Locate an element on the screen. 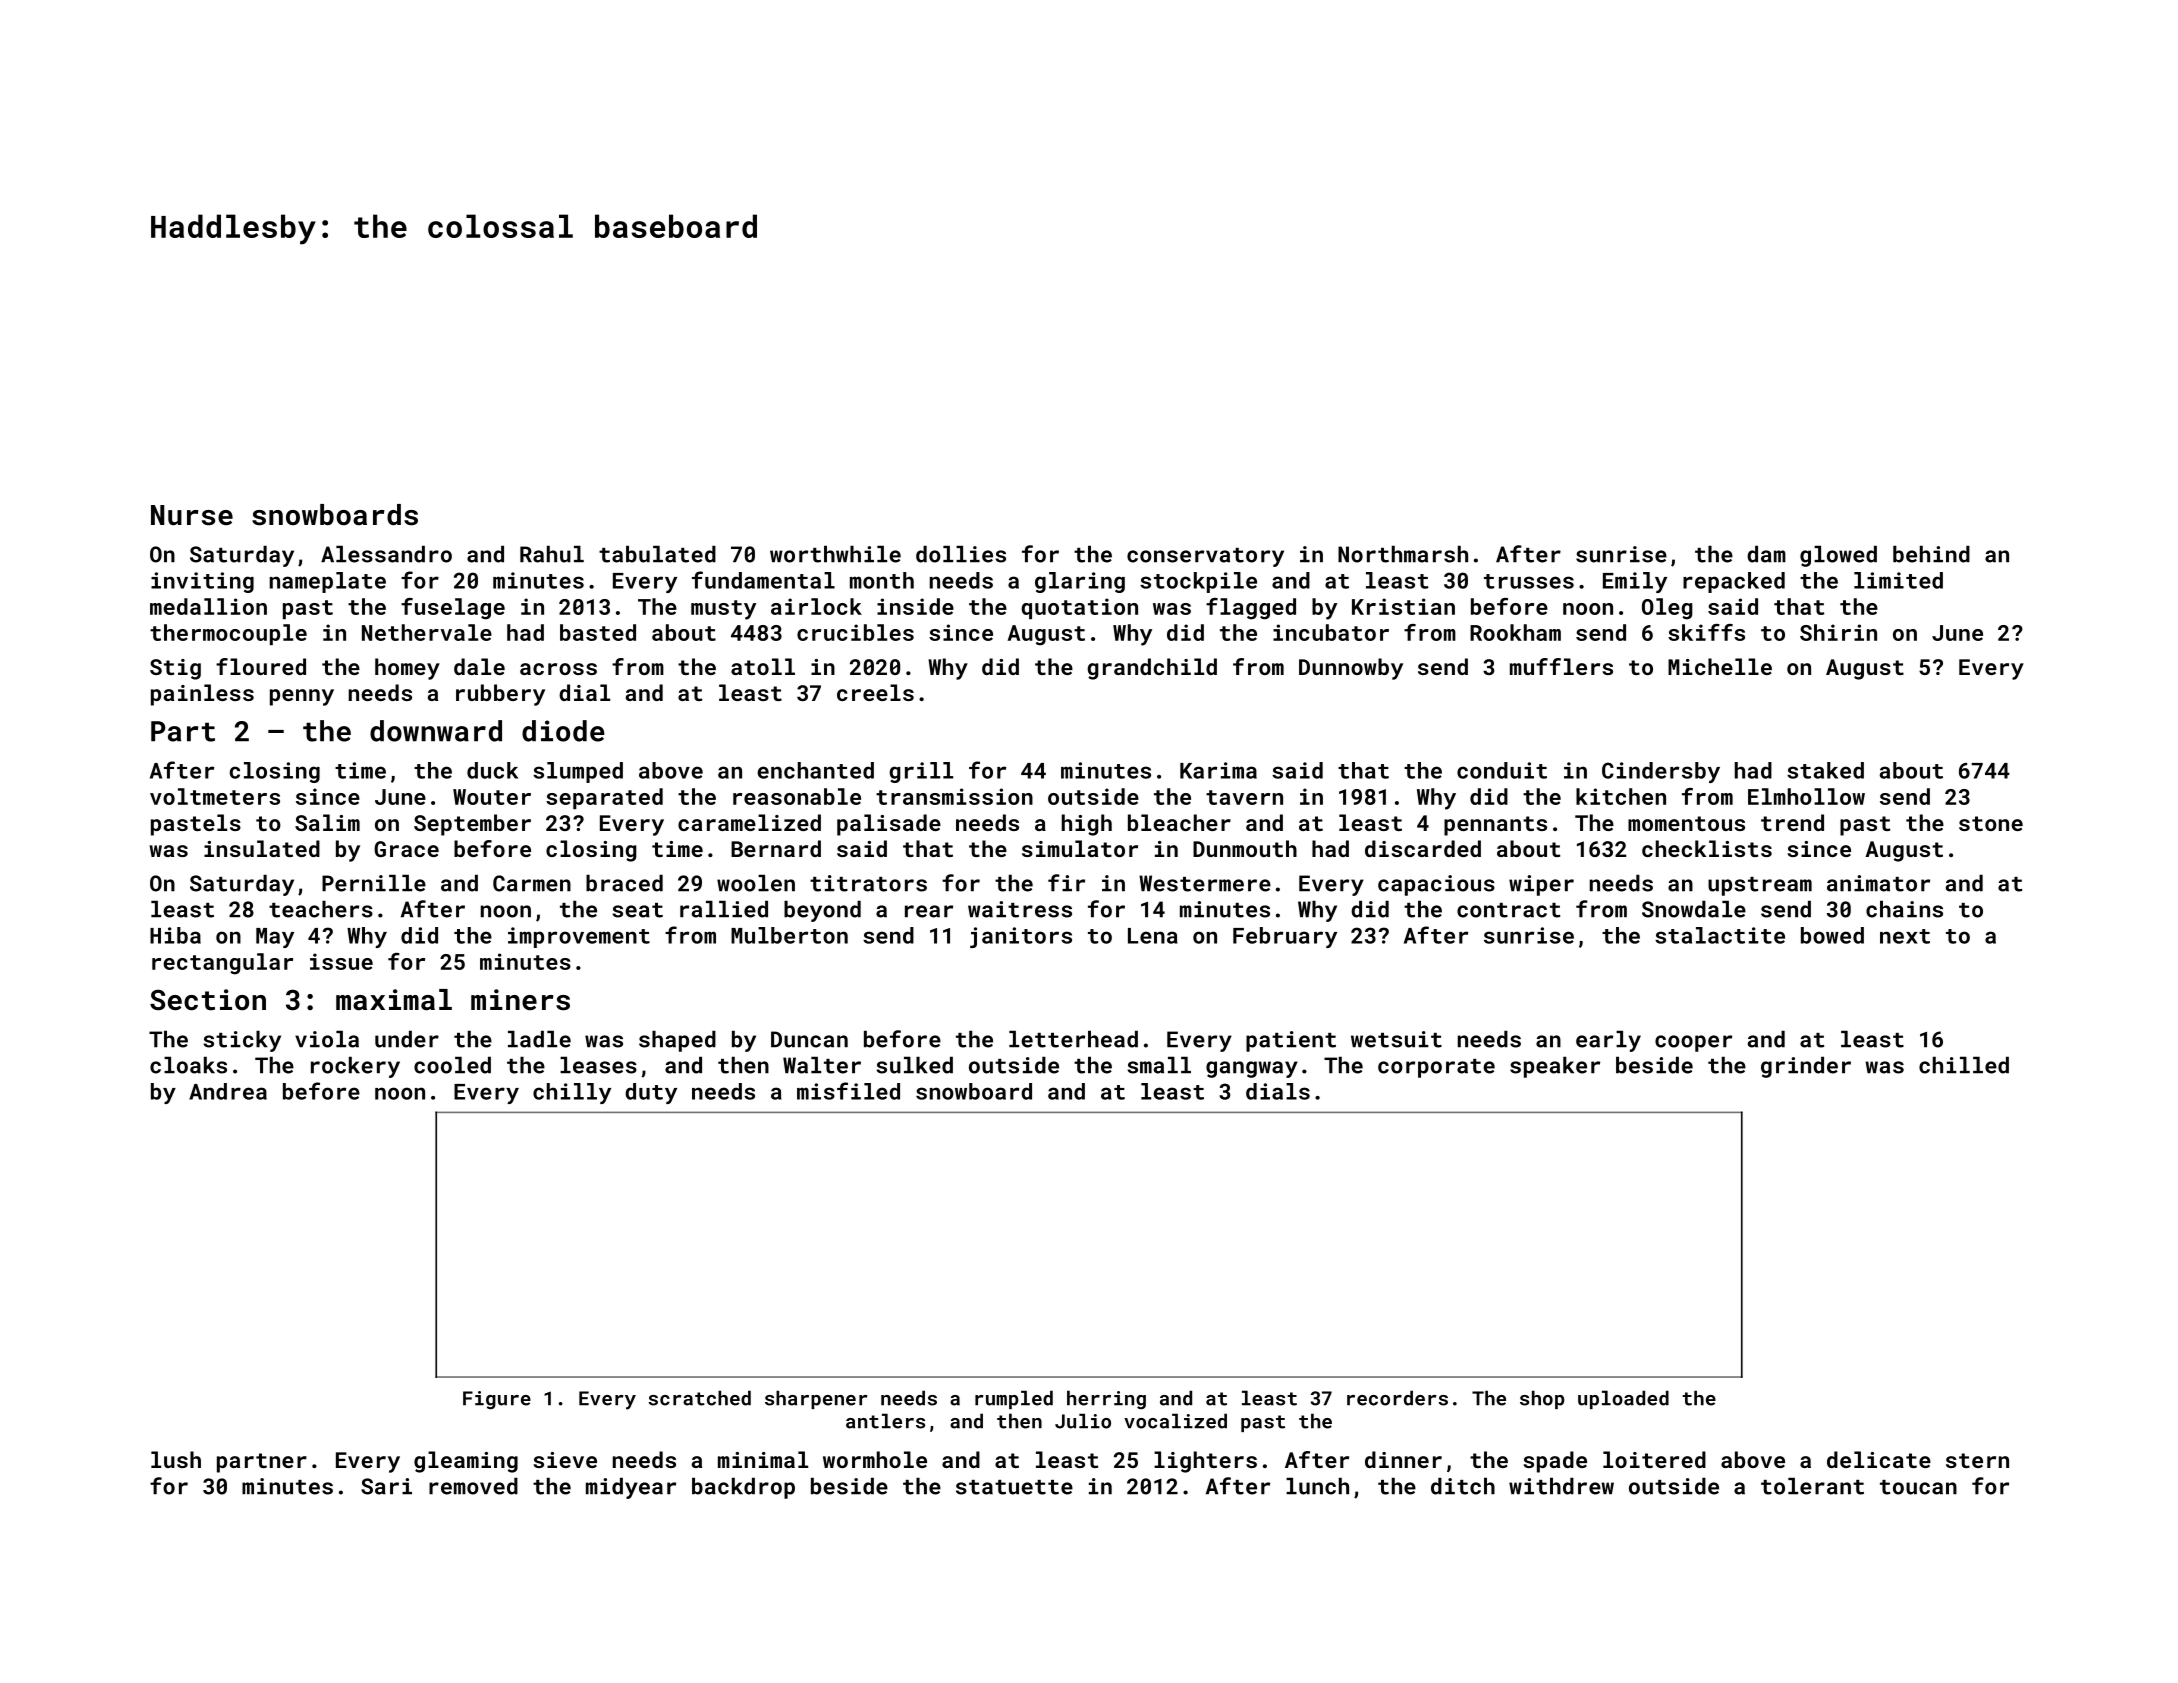  herring is located at coordinates (1106, 1399).
